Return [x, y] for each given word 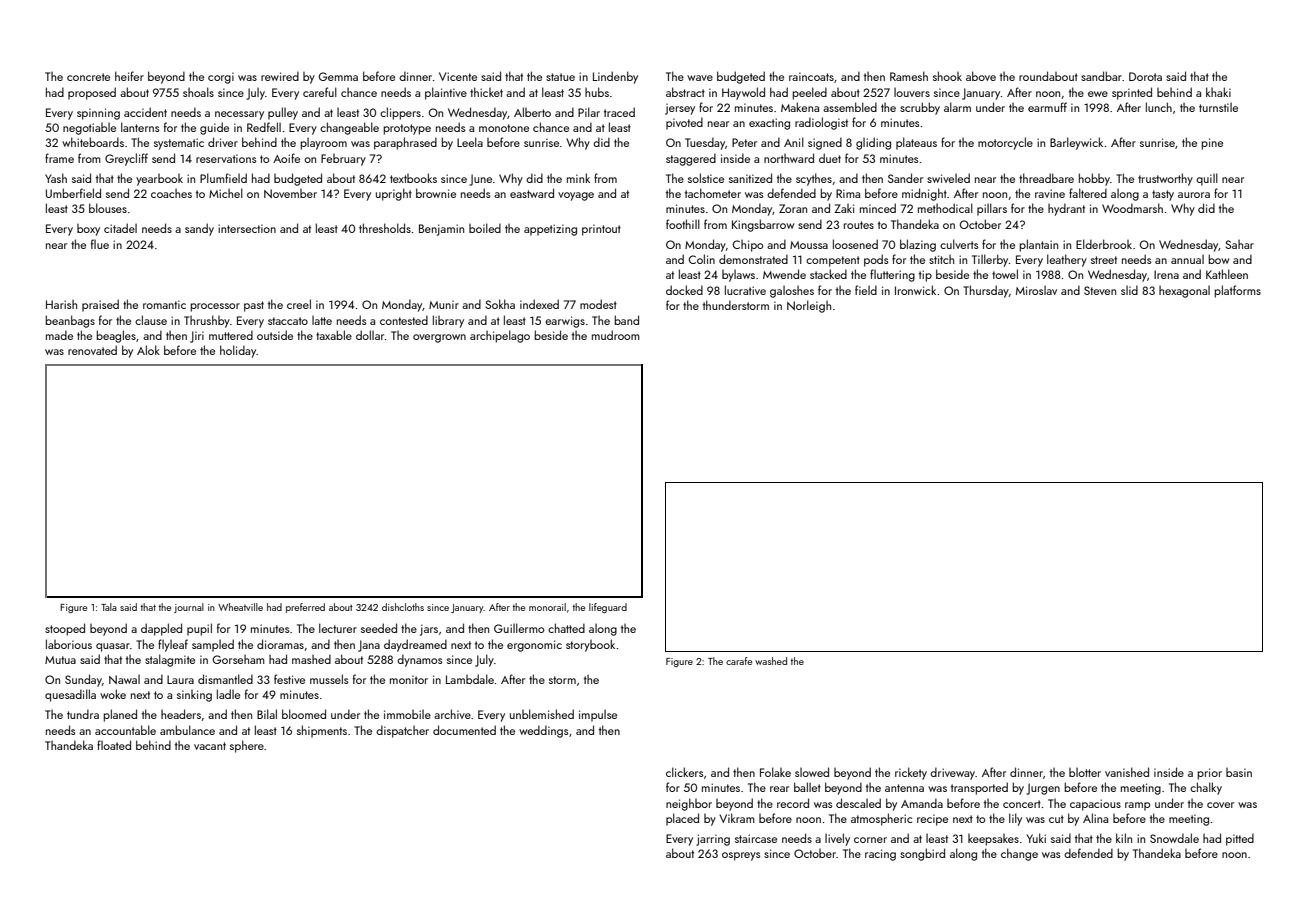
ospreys [741, 856]
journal [189, 608]
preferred [305, 608]
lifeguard [608, 608]
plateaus [916, 143]
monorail [547, 607]
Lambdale [470, 679]
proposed [92, 93]
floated [114, 745]
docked [684, 290]
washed [771, 661]
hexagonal [1184, 291]
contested [404, 320]
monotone [504, 128]
